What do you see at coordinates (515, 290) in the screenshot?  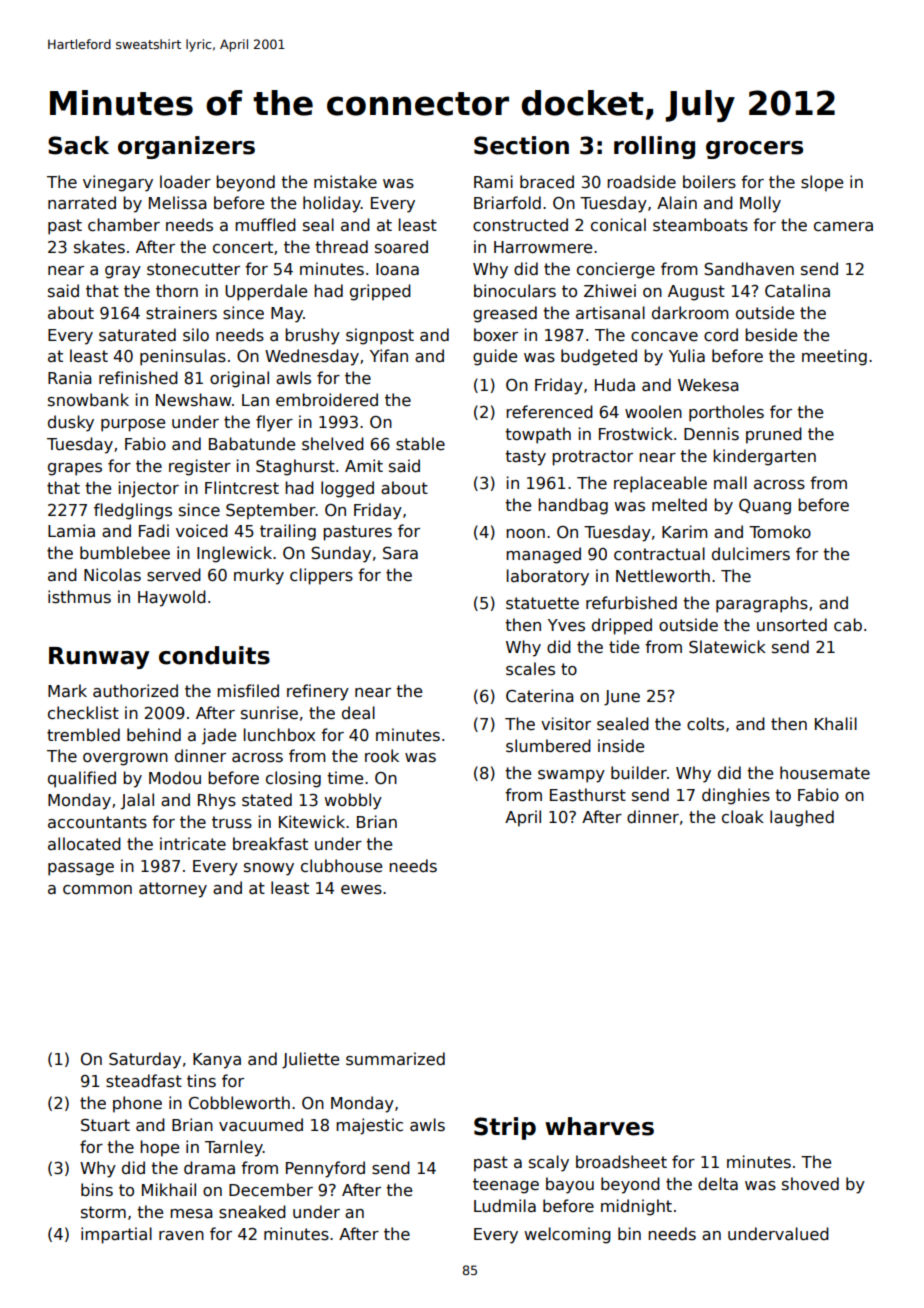 I see `binoculars` at bounding box center [515, 290].
